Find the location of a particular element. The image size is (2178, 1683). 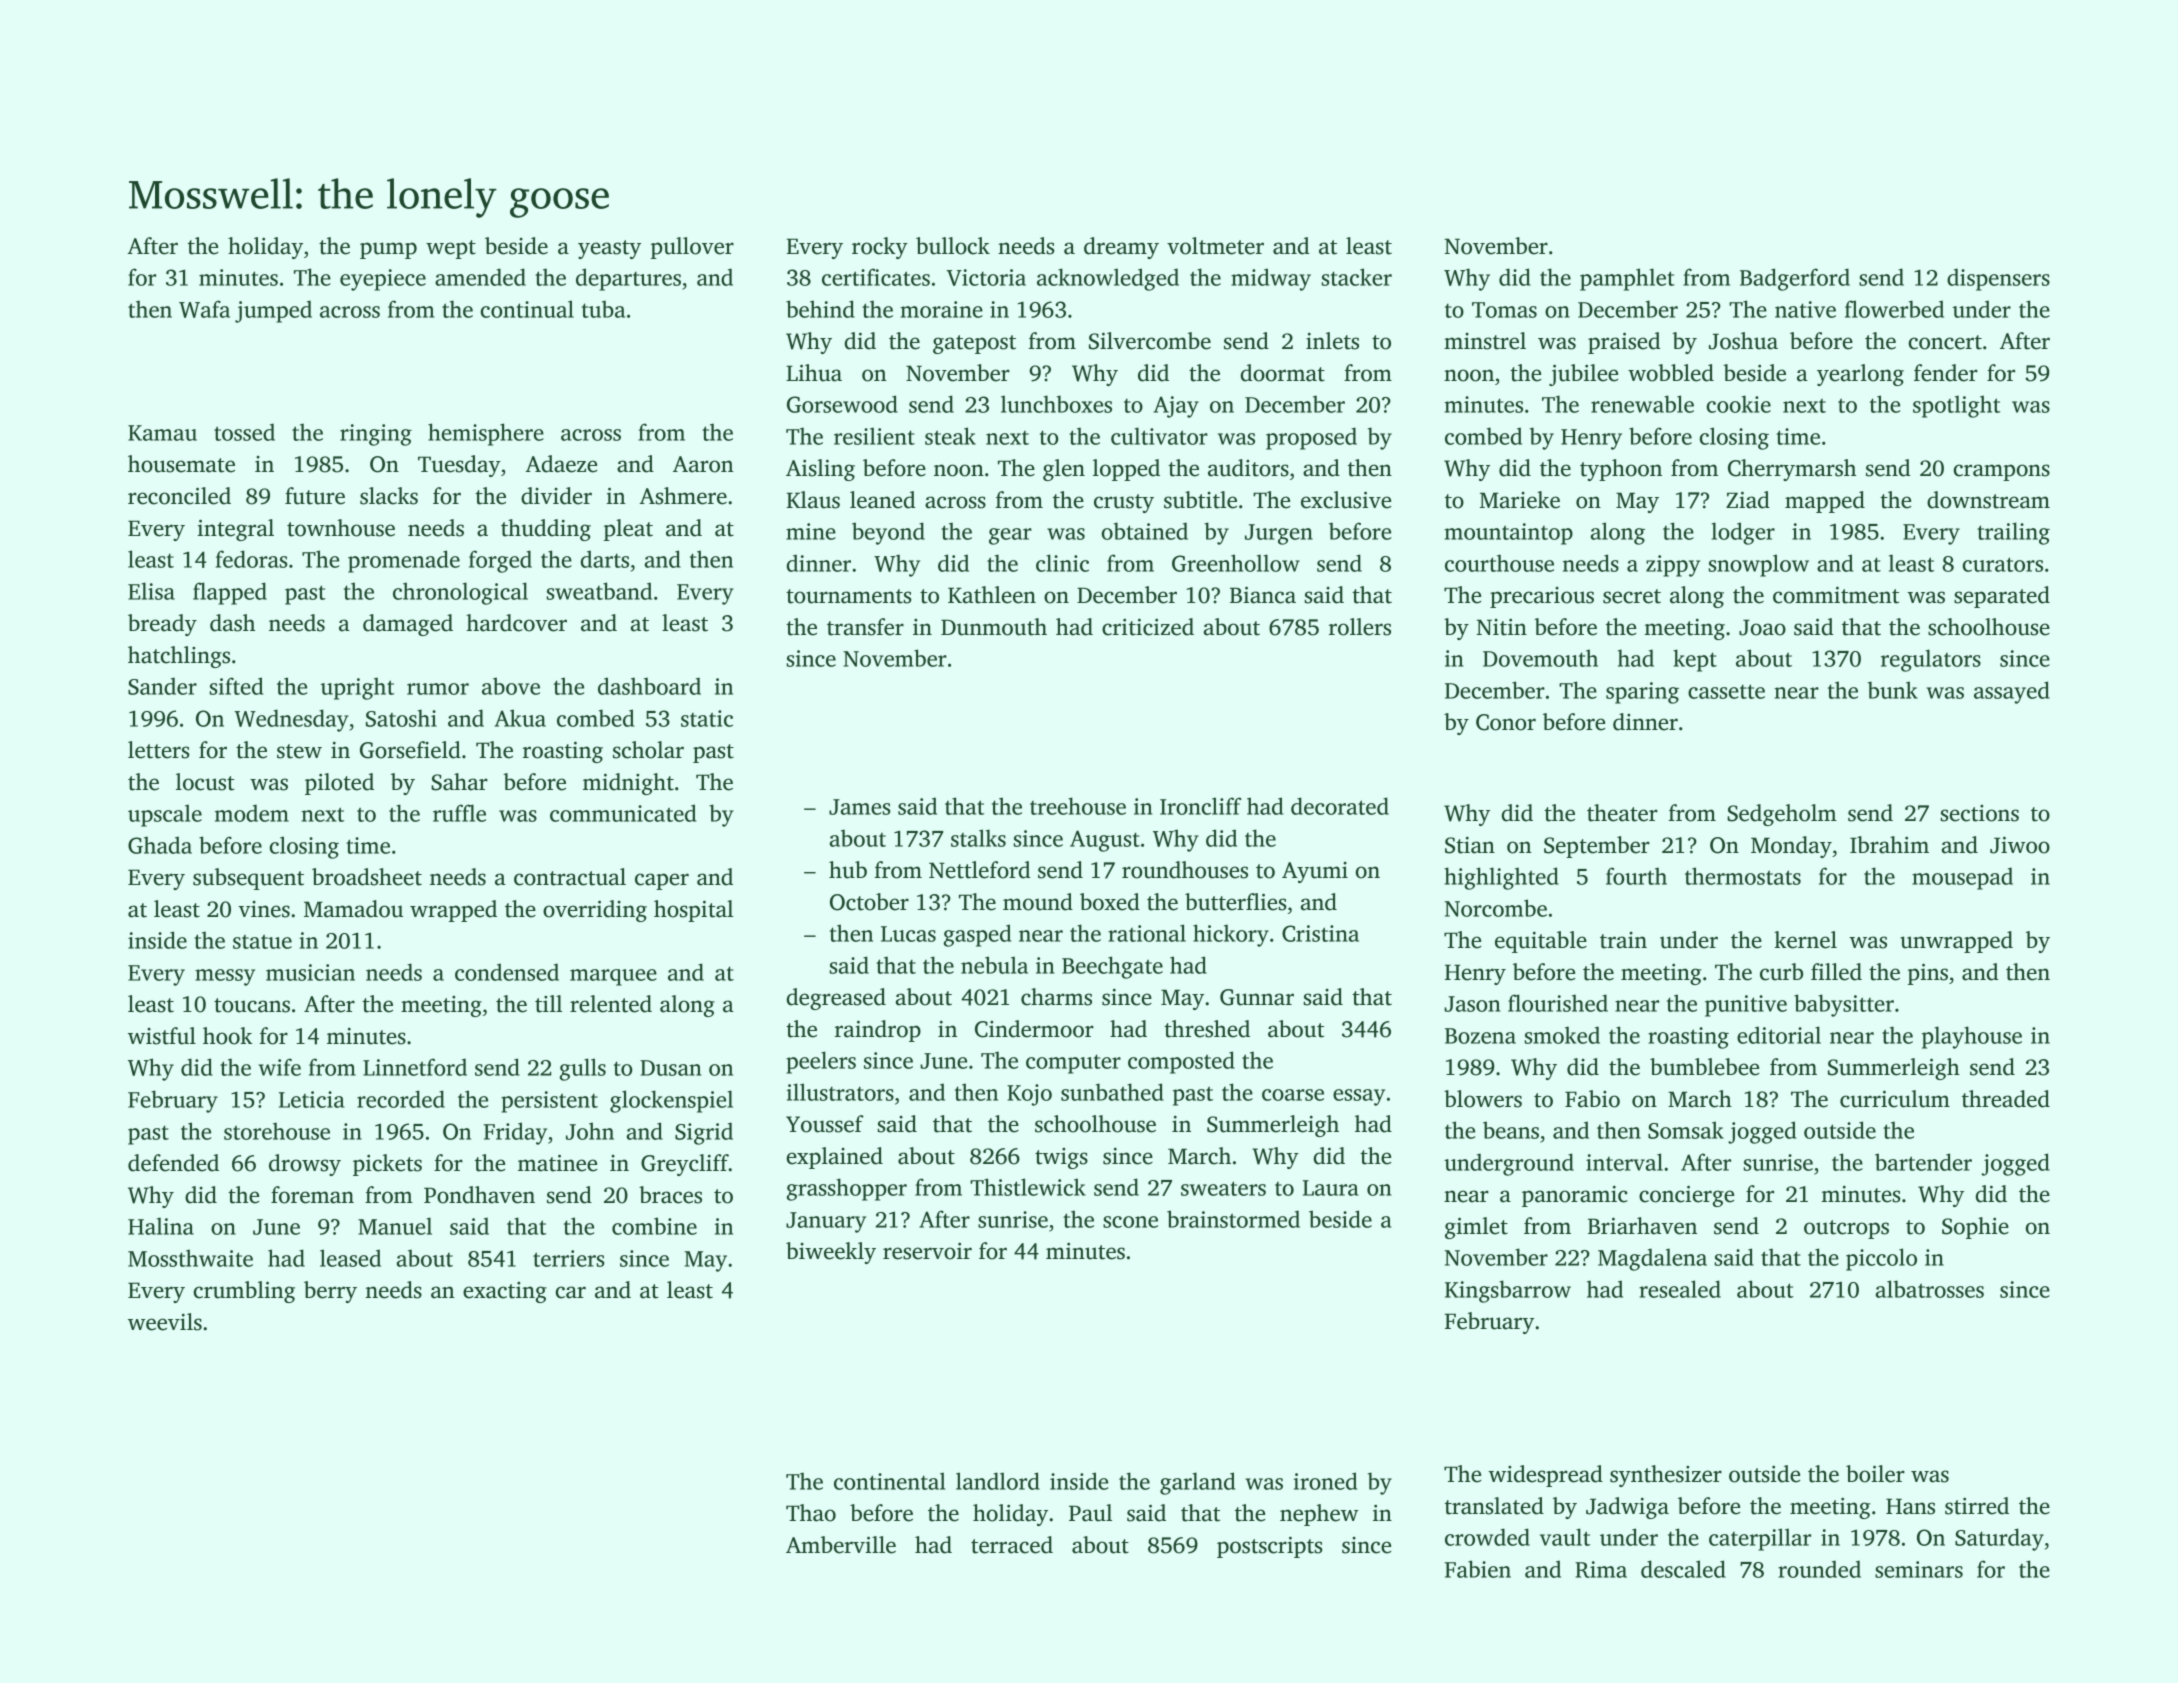

renewable is located at coordinates (1642, 404).
